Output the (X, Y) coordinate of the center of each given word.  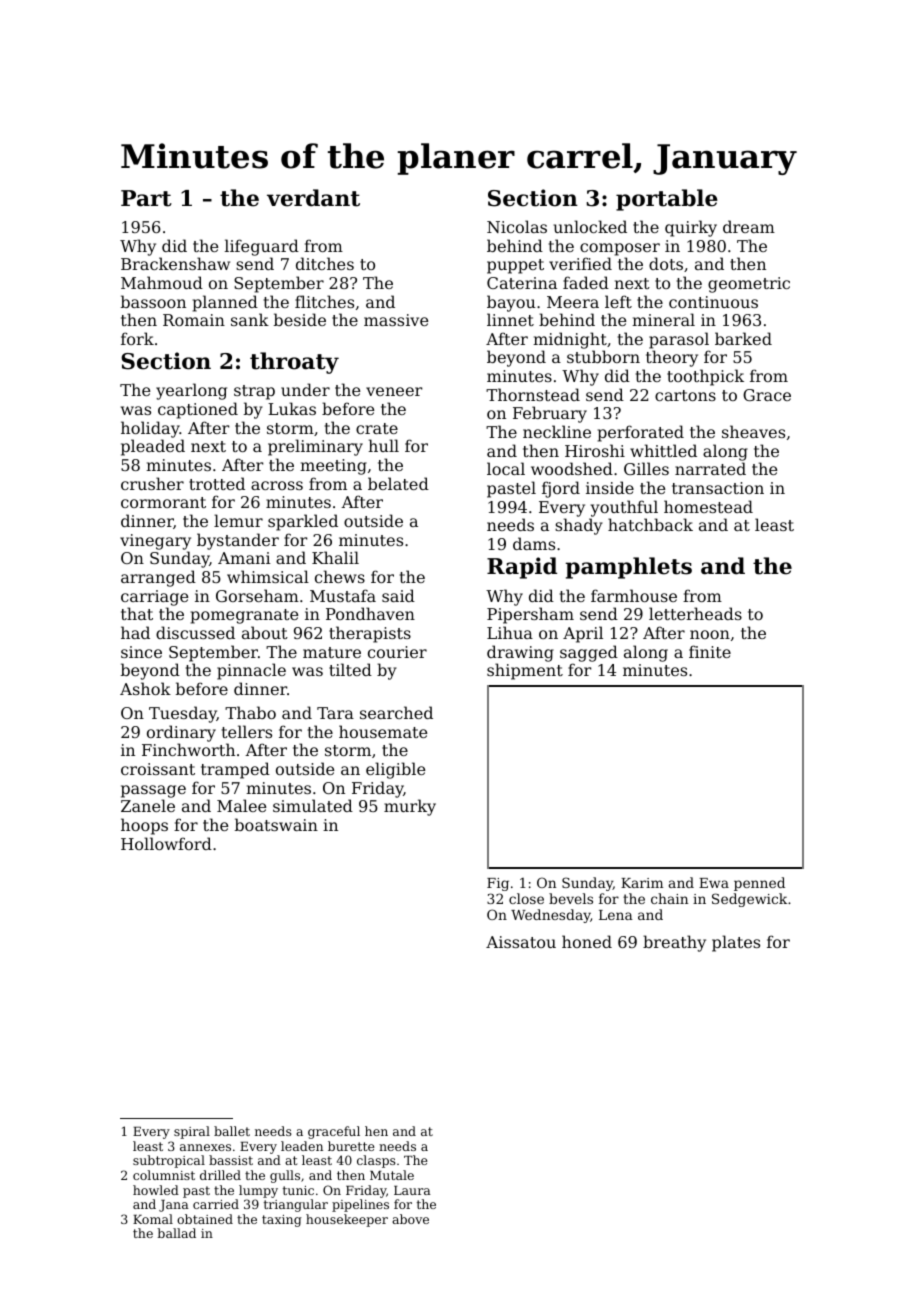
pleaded (153, 447)
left (618, 301)
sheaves (753, 431)
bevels (571, 898)
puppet (515, 266)
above (410, 1219)
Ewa (714, 883)
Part (146, 198)
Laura (412, 1190)
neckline (557, 431)
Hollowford (166, 843)
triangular (296, 1205)
